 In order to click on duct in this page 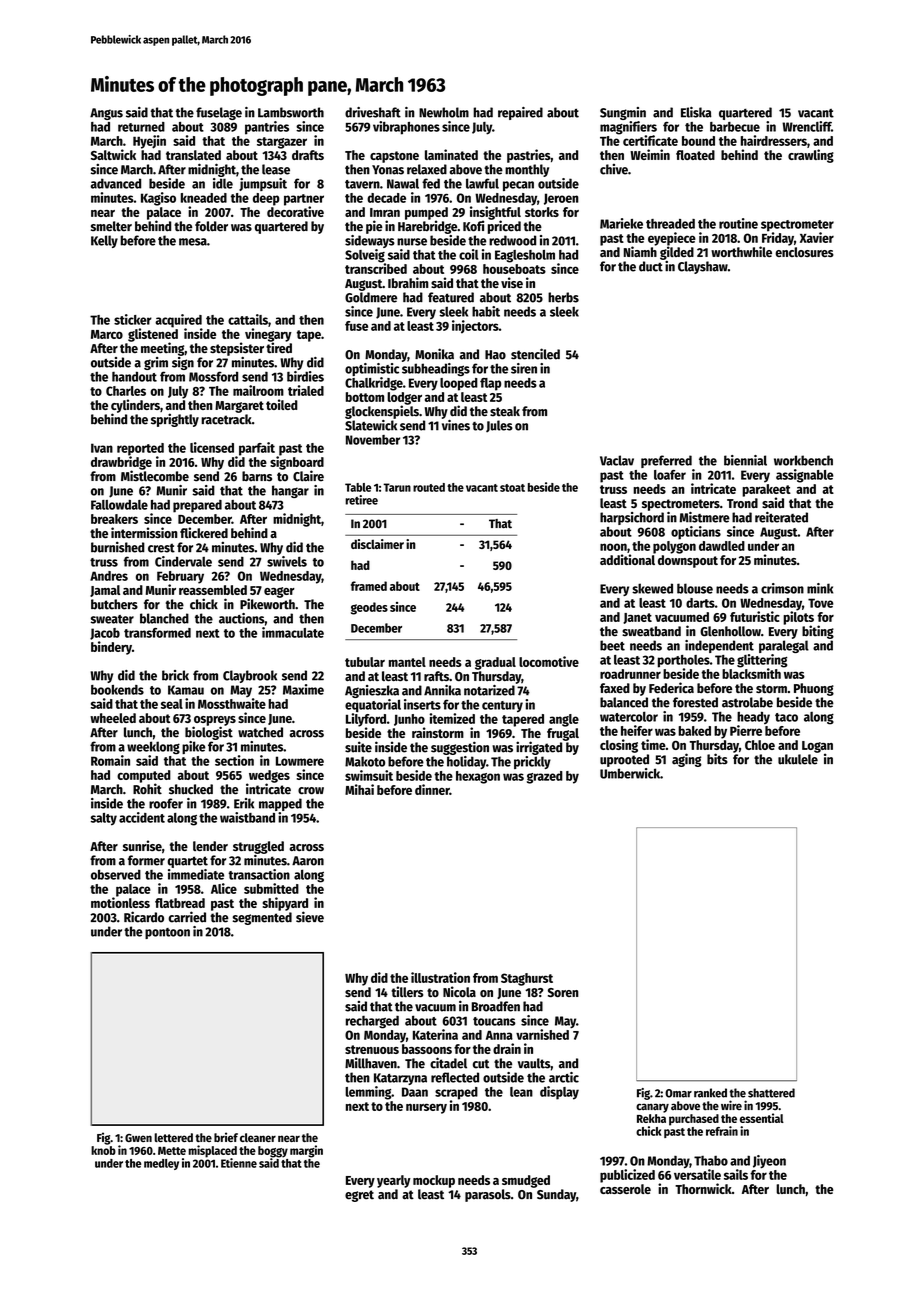, I will do `click(651, 266)`.
